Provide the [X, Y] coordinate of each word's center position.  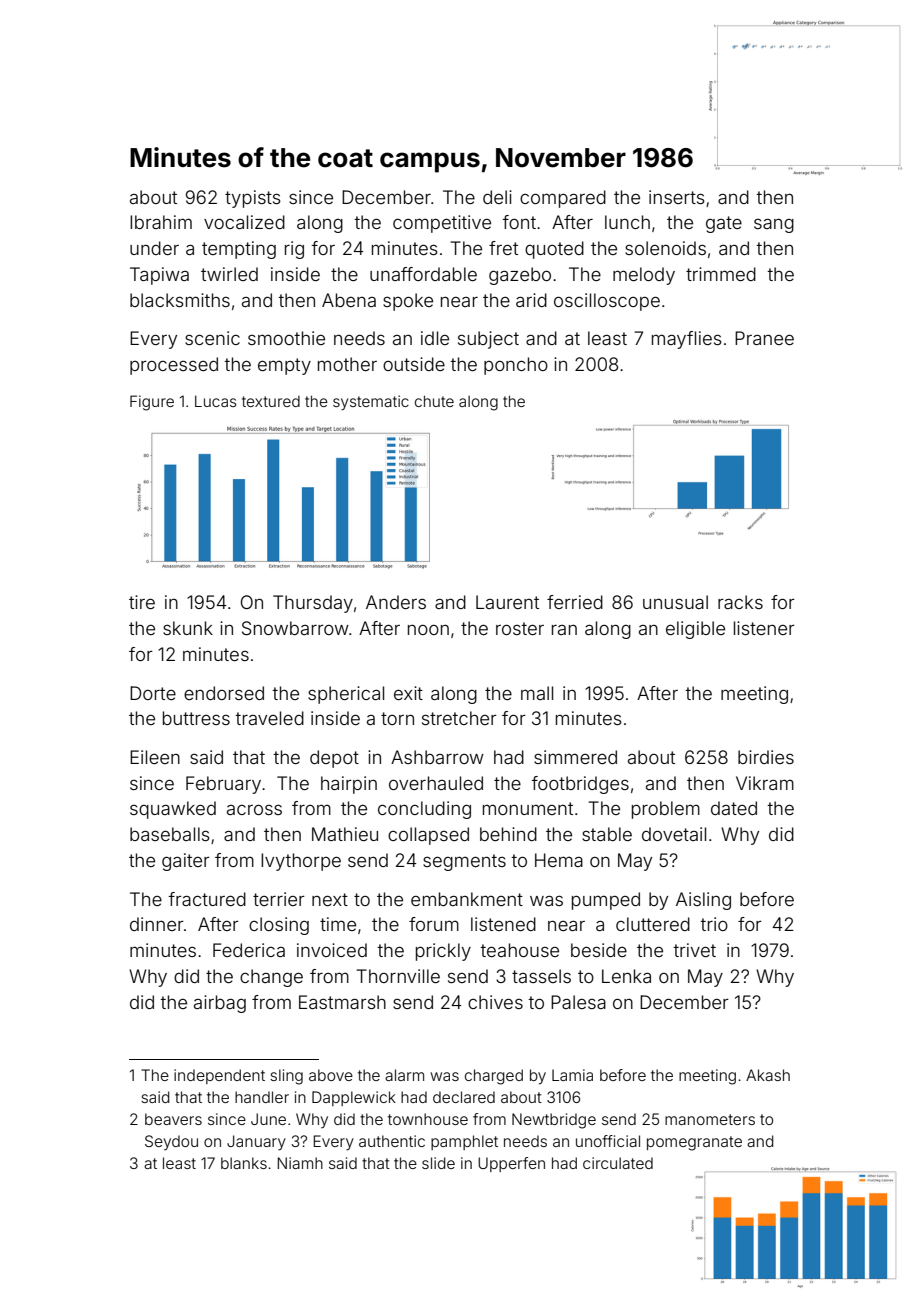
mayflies [687, 340]
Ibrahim [161, 222]
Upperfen [511, 1164]
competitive [442, 224]
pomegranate [694, 1143]
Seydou [171, 1142]
